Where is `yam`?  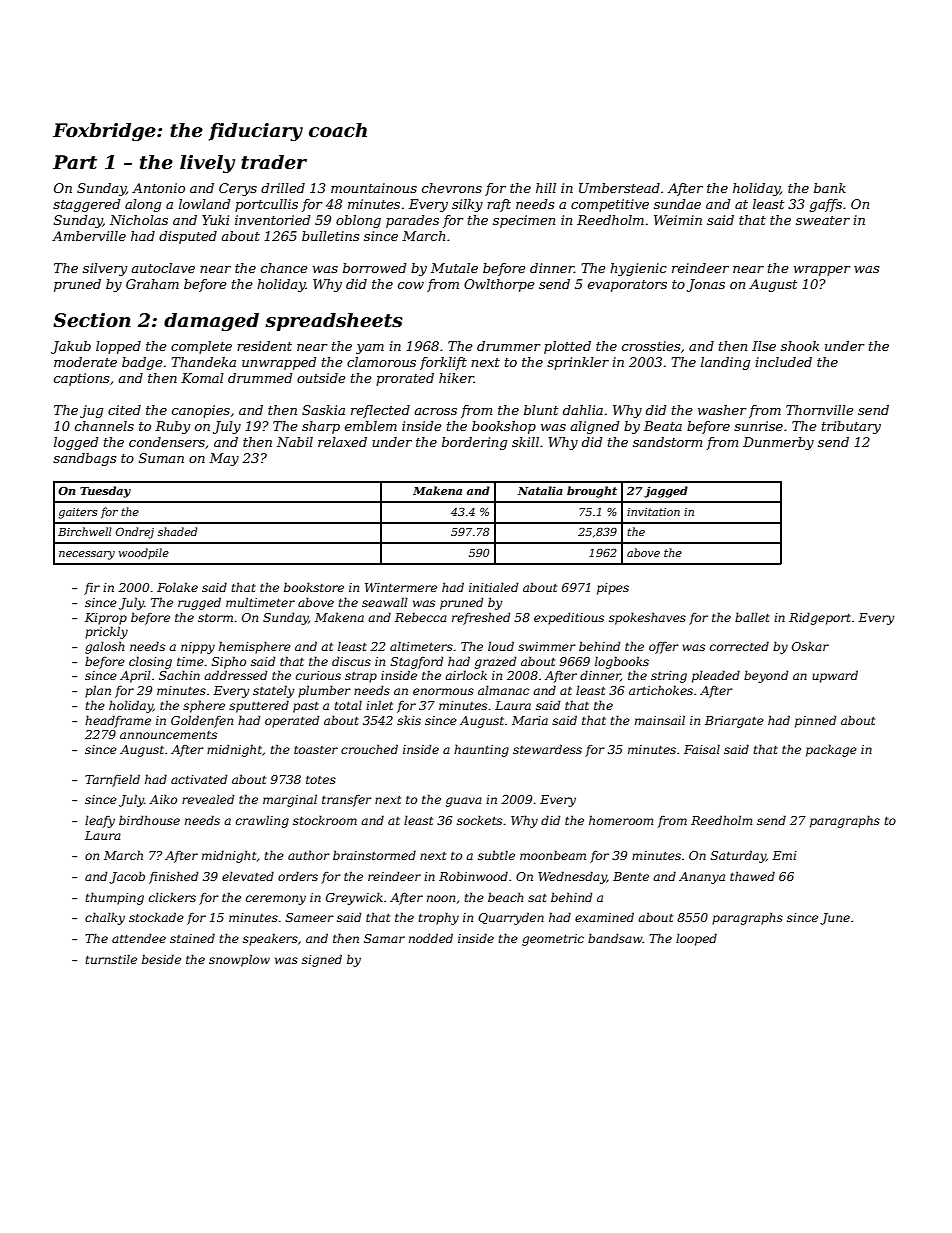
yam is located at coordinates (370, 349).
